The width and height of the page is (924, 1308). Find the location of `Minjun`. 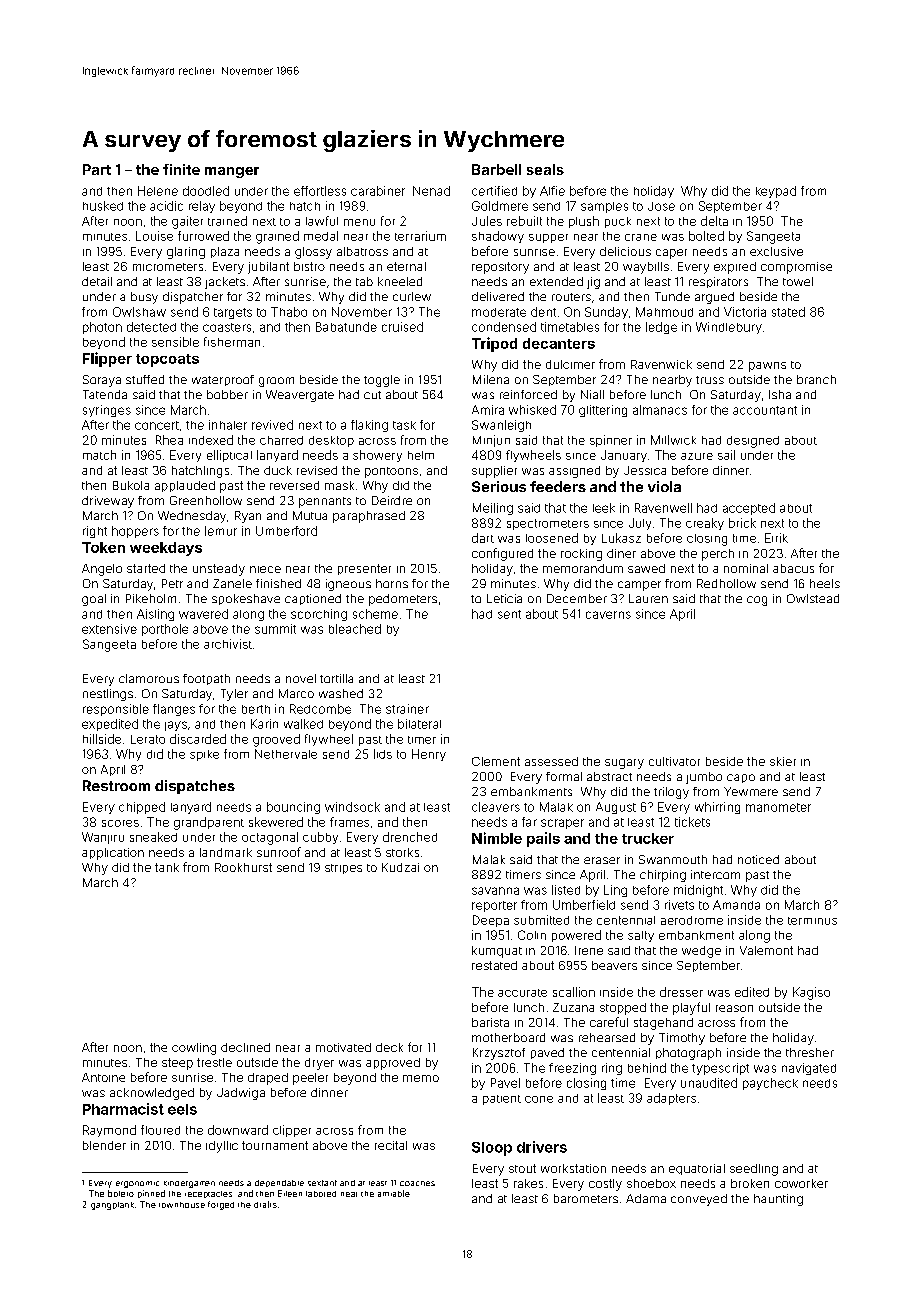

Minjun is located at coordinates (491, 441).
